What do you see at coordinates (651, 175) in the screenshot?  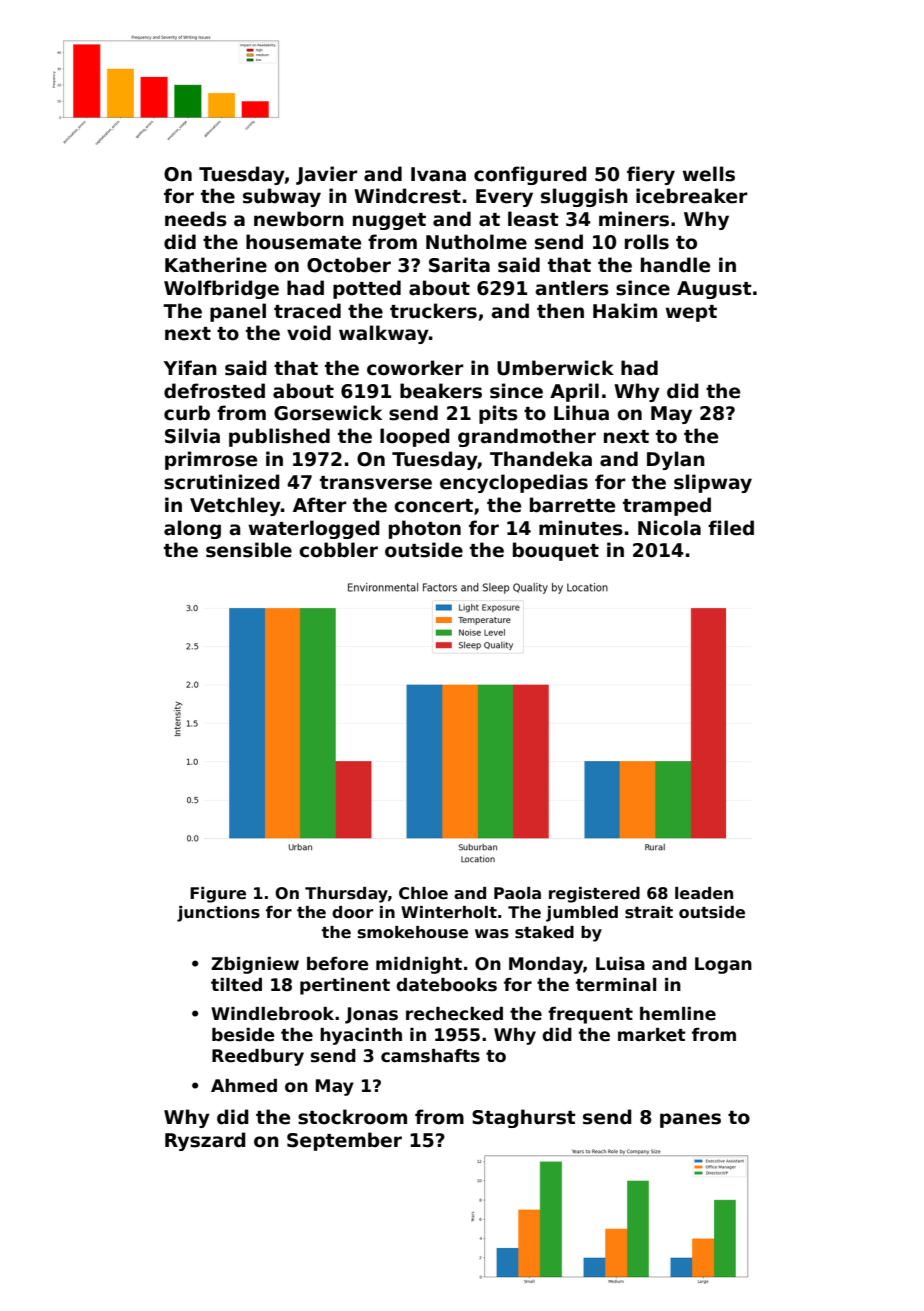 I see `fiery` at bounding box center [651, 175].
